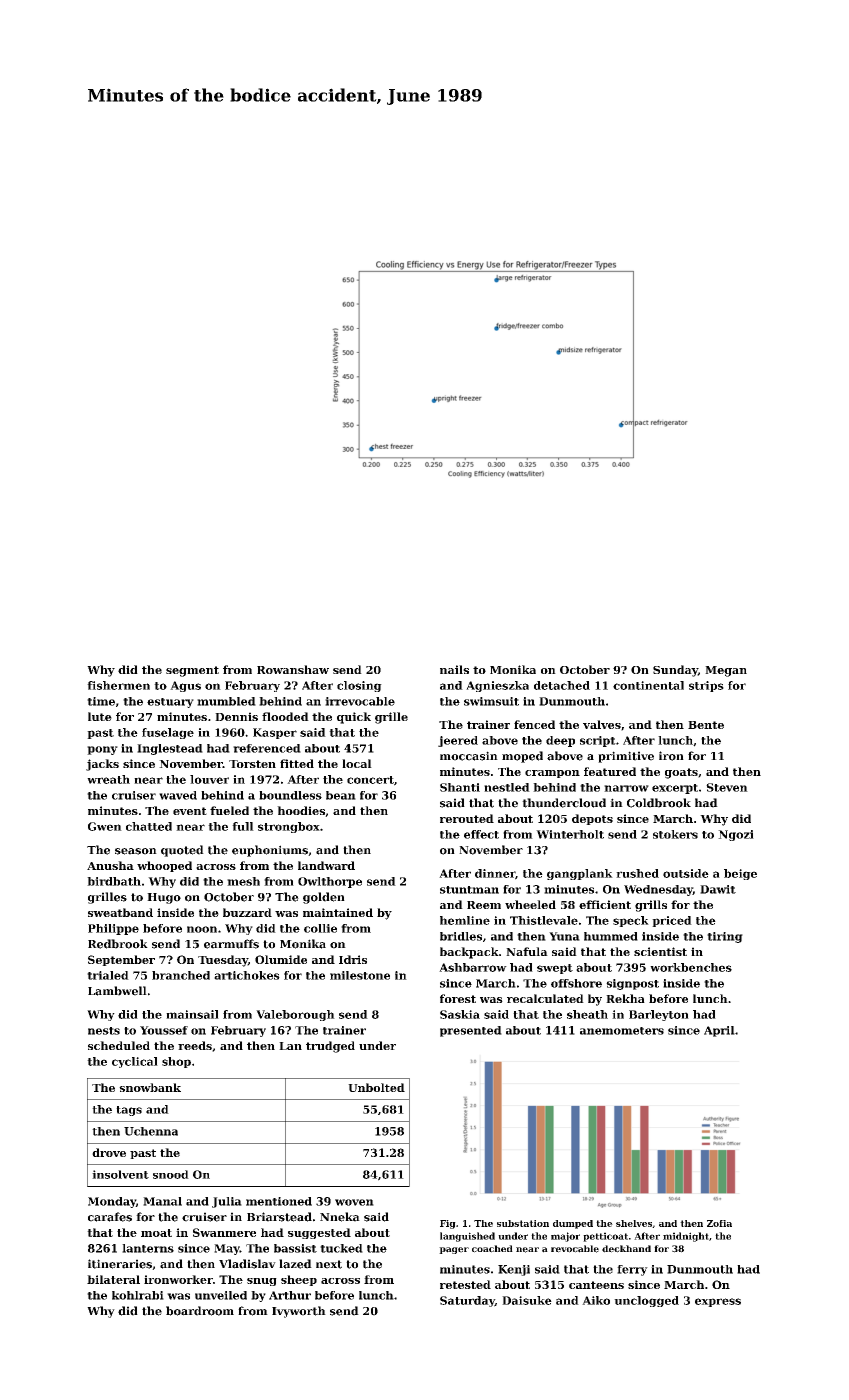  What do you see at coordinates (376, 1087) in the screenshot?
I see `Unbolted` at bounding box center [376, 1087].
